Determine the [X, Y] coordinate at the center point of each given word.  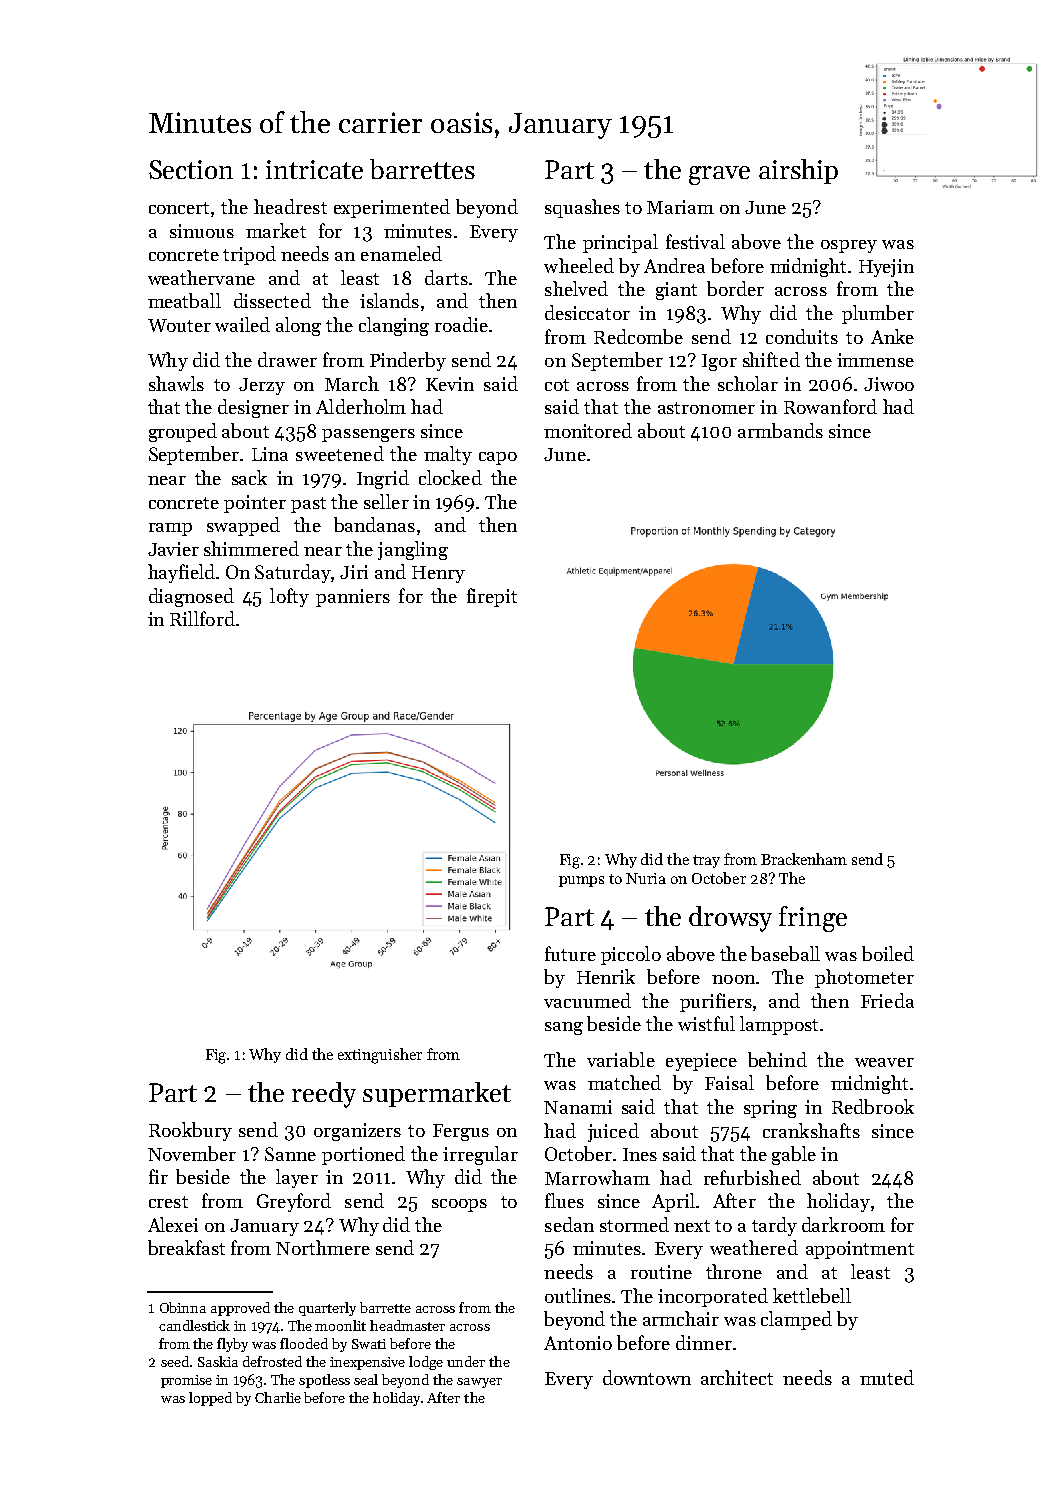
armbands [780, 430]
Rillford [202, 618]
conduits [802, 336]
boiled [888, 953]
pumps [581, 881]
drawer [287, 359]
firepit [492, 597]
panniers [353, 598]
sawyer [479, 1383]
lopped [210, 1399]
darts [446, 277]
